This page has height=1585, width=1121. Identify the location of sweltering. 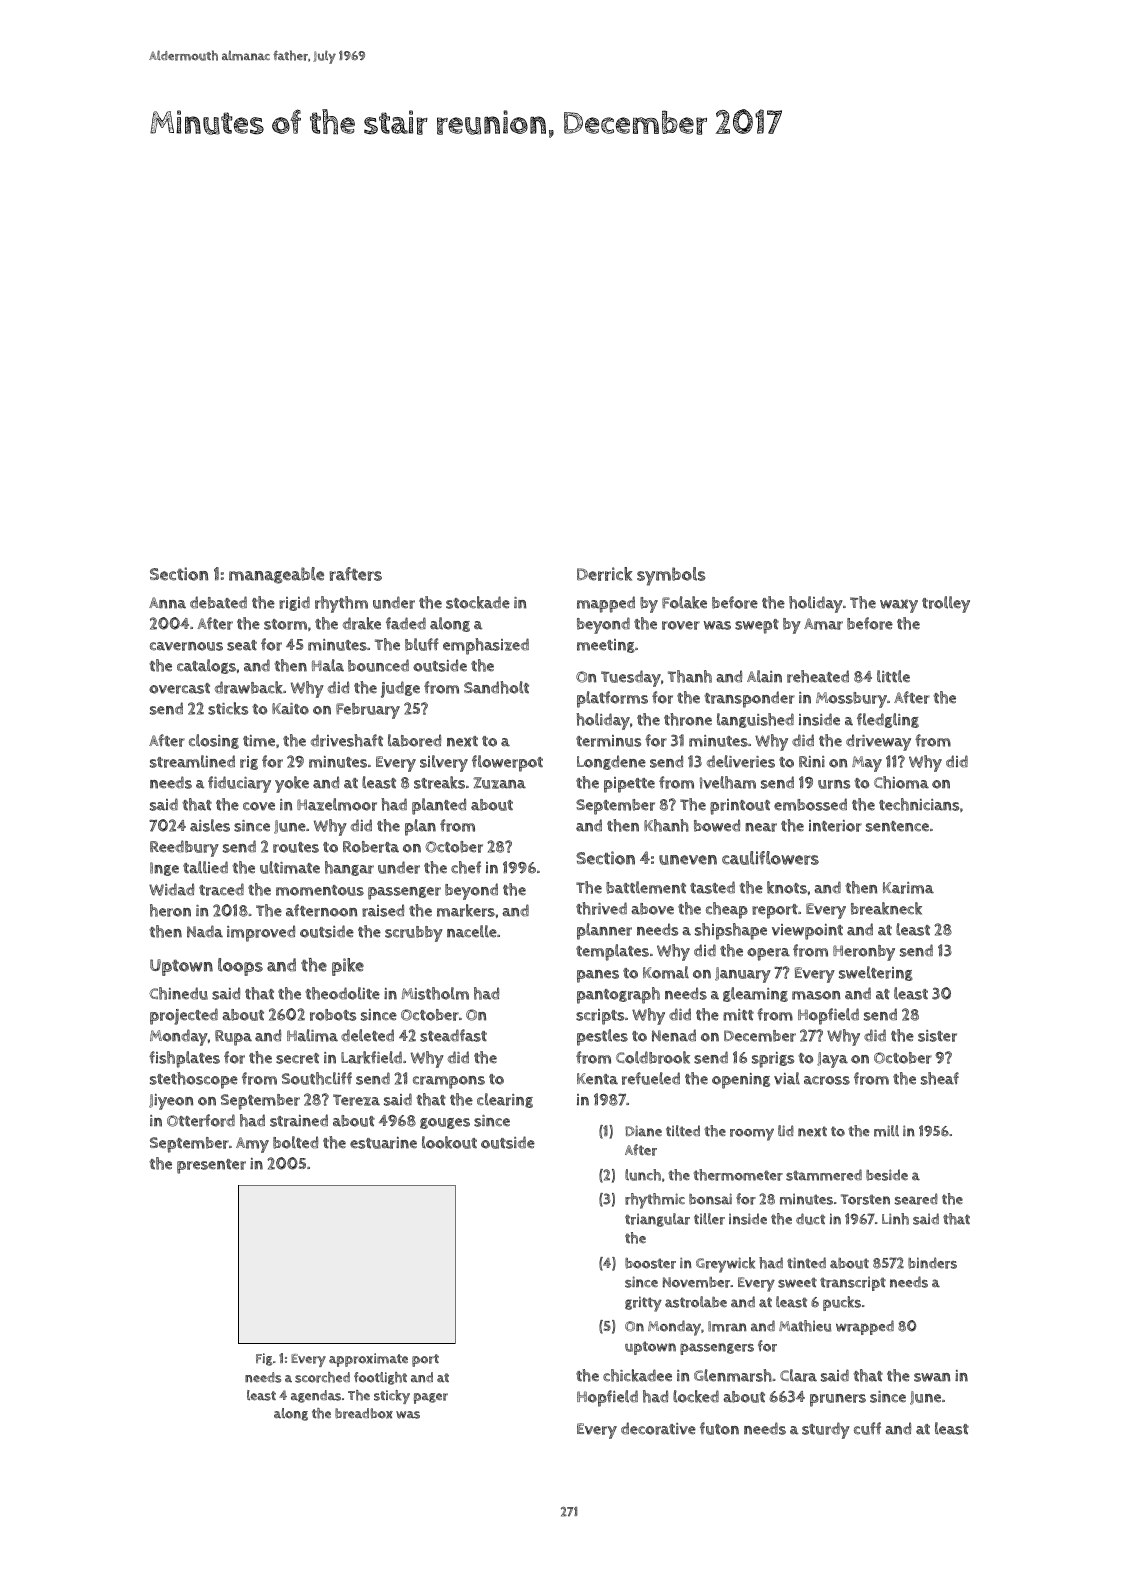
(876, 973).
